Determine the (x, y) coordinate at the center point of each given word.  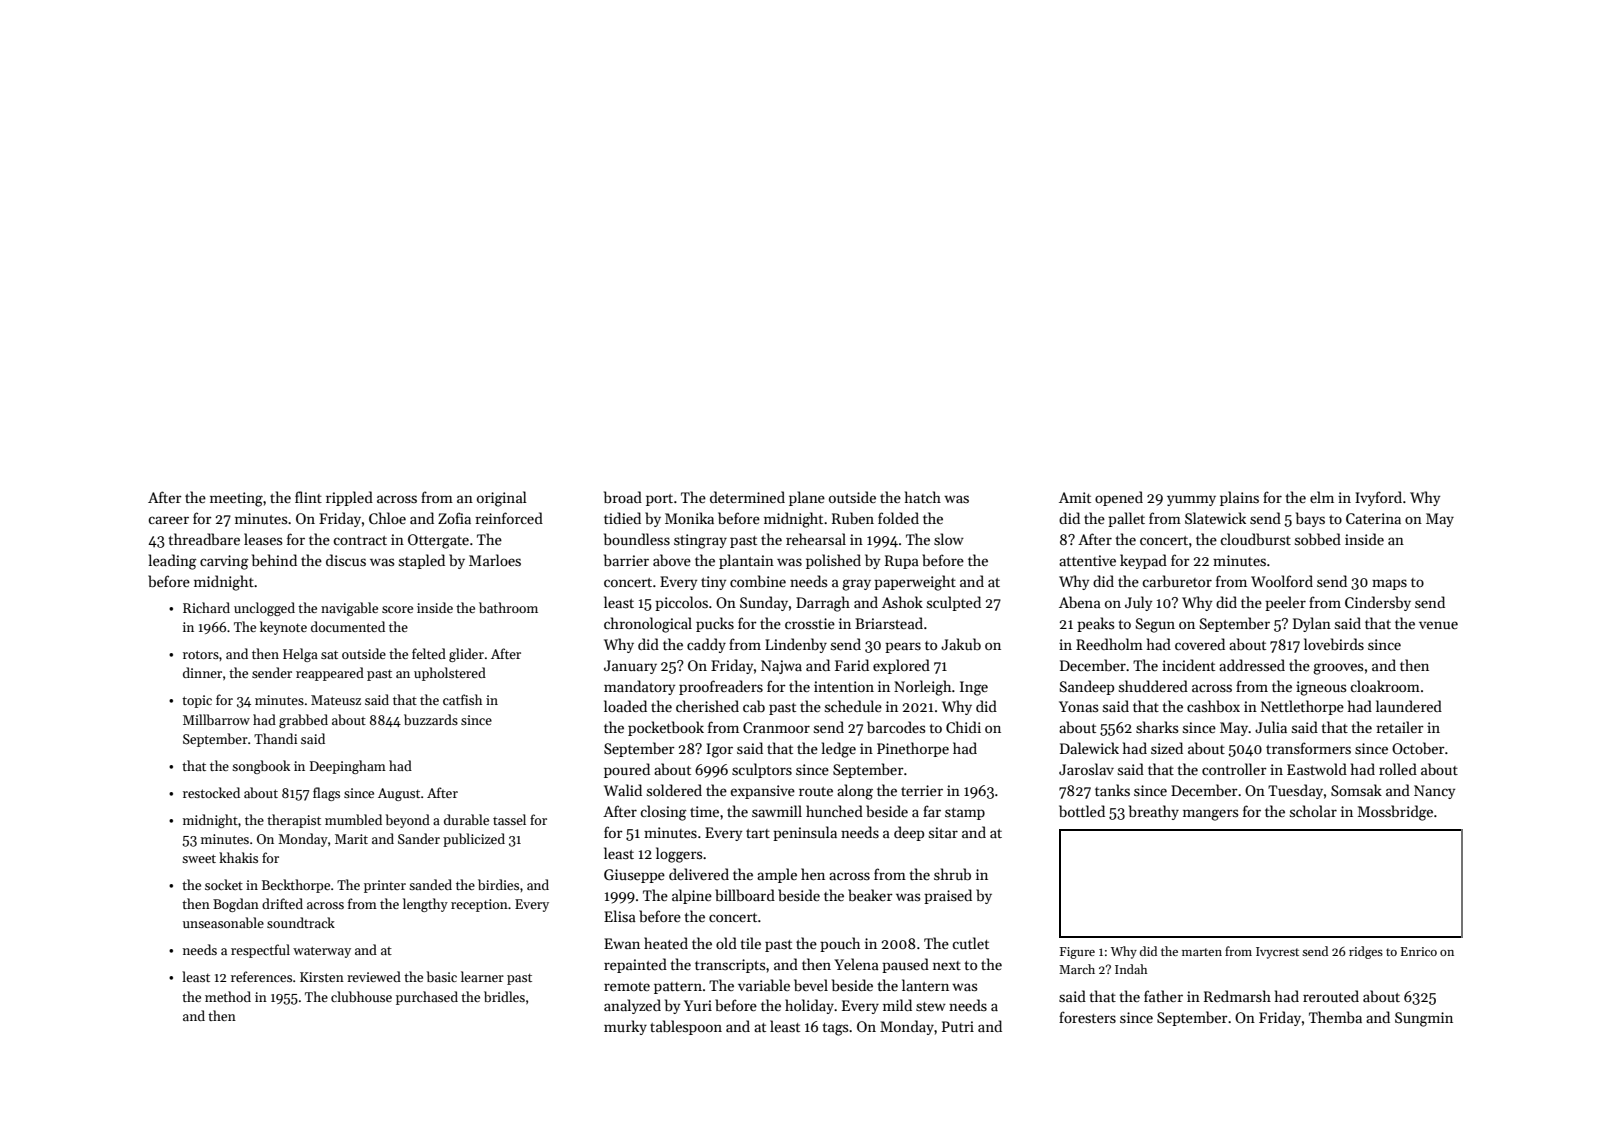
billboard (745, 895)
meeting (236, 499)
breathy (1154, 812)
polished (833, 561)
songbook (261, 767)
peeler (1285, 603)
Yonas (1078, 706)
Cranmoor (776, 727)
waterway (322, 952)
